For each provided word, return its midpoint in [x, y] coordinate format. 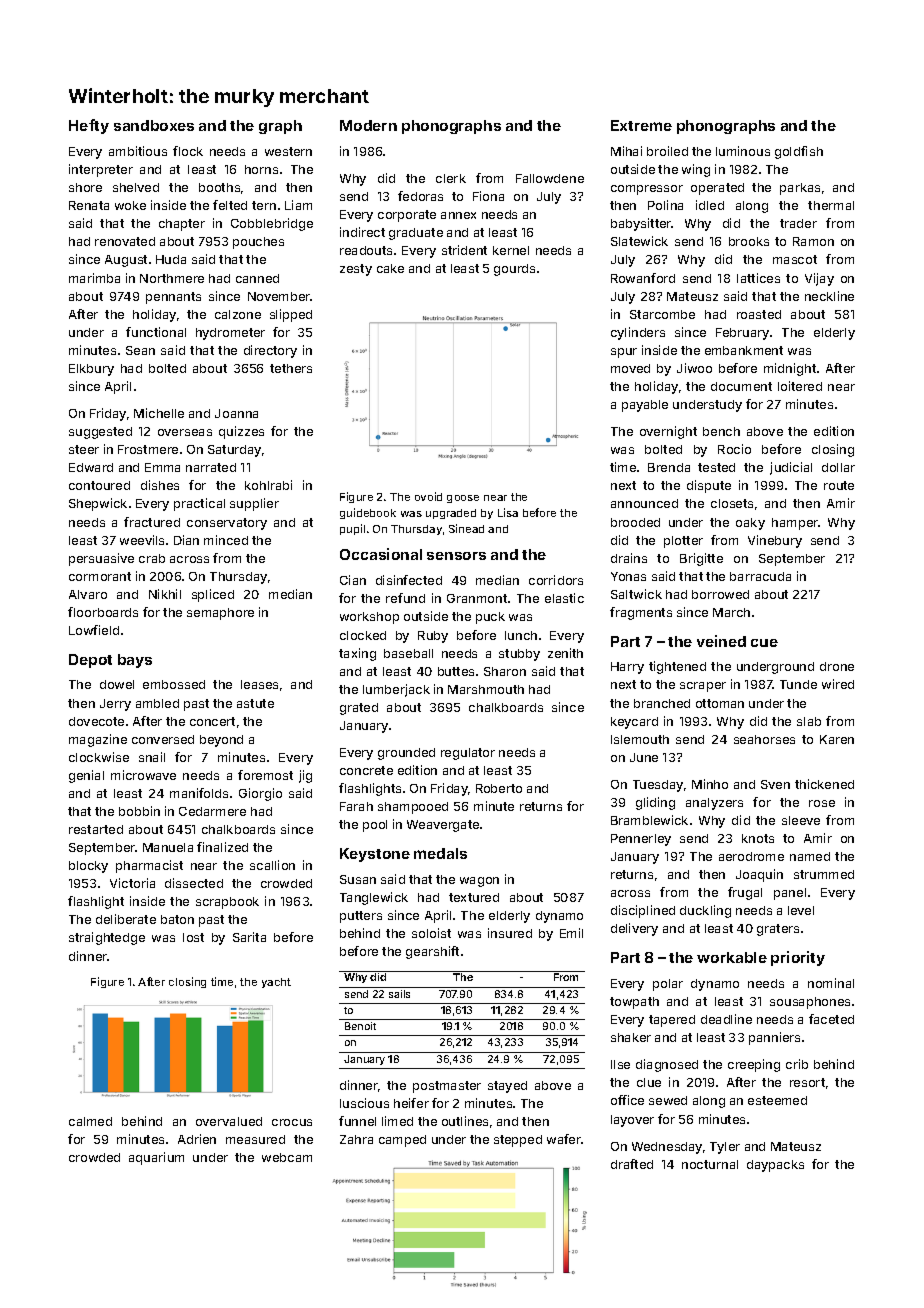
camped [402, 1141]
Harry [627, 668]
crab [152, 558]
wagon [479, 882]
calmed [90, 1121]
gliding [655, 803]
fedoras [420, 196]
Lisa [508, 512]
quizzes [241, 432]
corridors [556, 580]
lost [193, 937]
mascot [795, 259]
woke [130, 205]
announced [644, 503]
